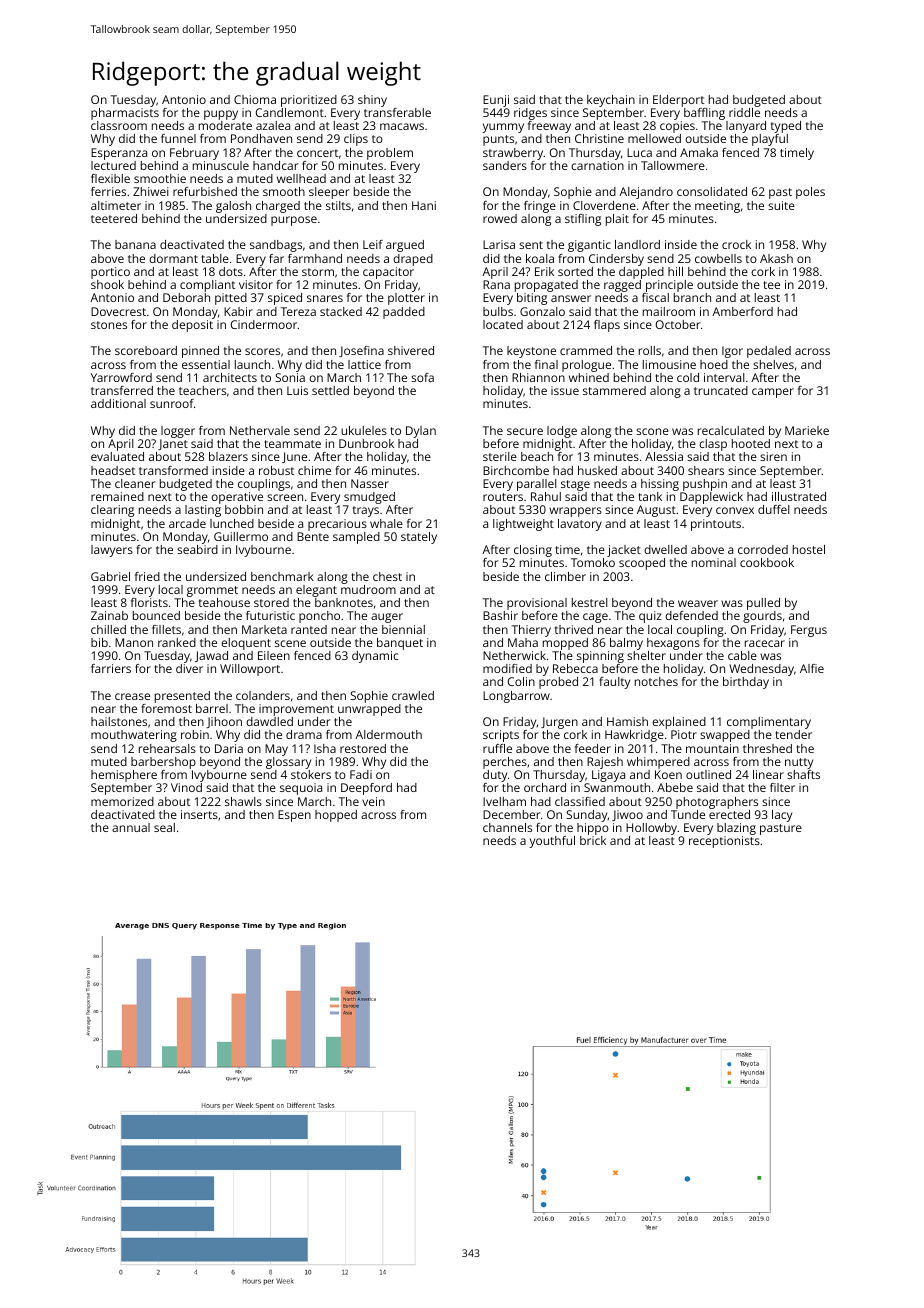 The height and width of the document is (1308, 924). What do you see at coordinates (372, 101) in the document?
I see `shiny` at bounding box center [372, 101].
